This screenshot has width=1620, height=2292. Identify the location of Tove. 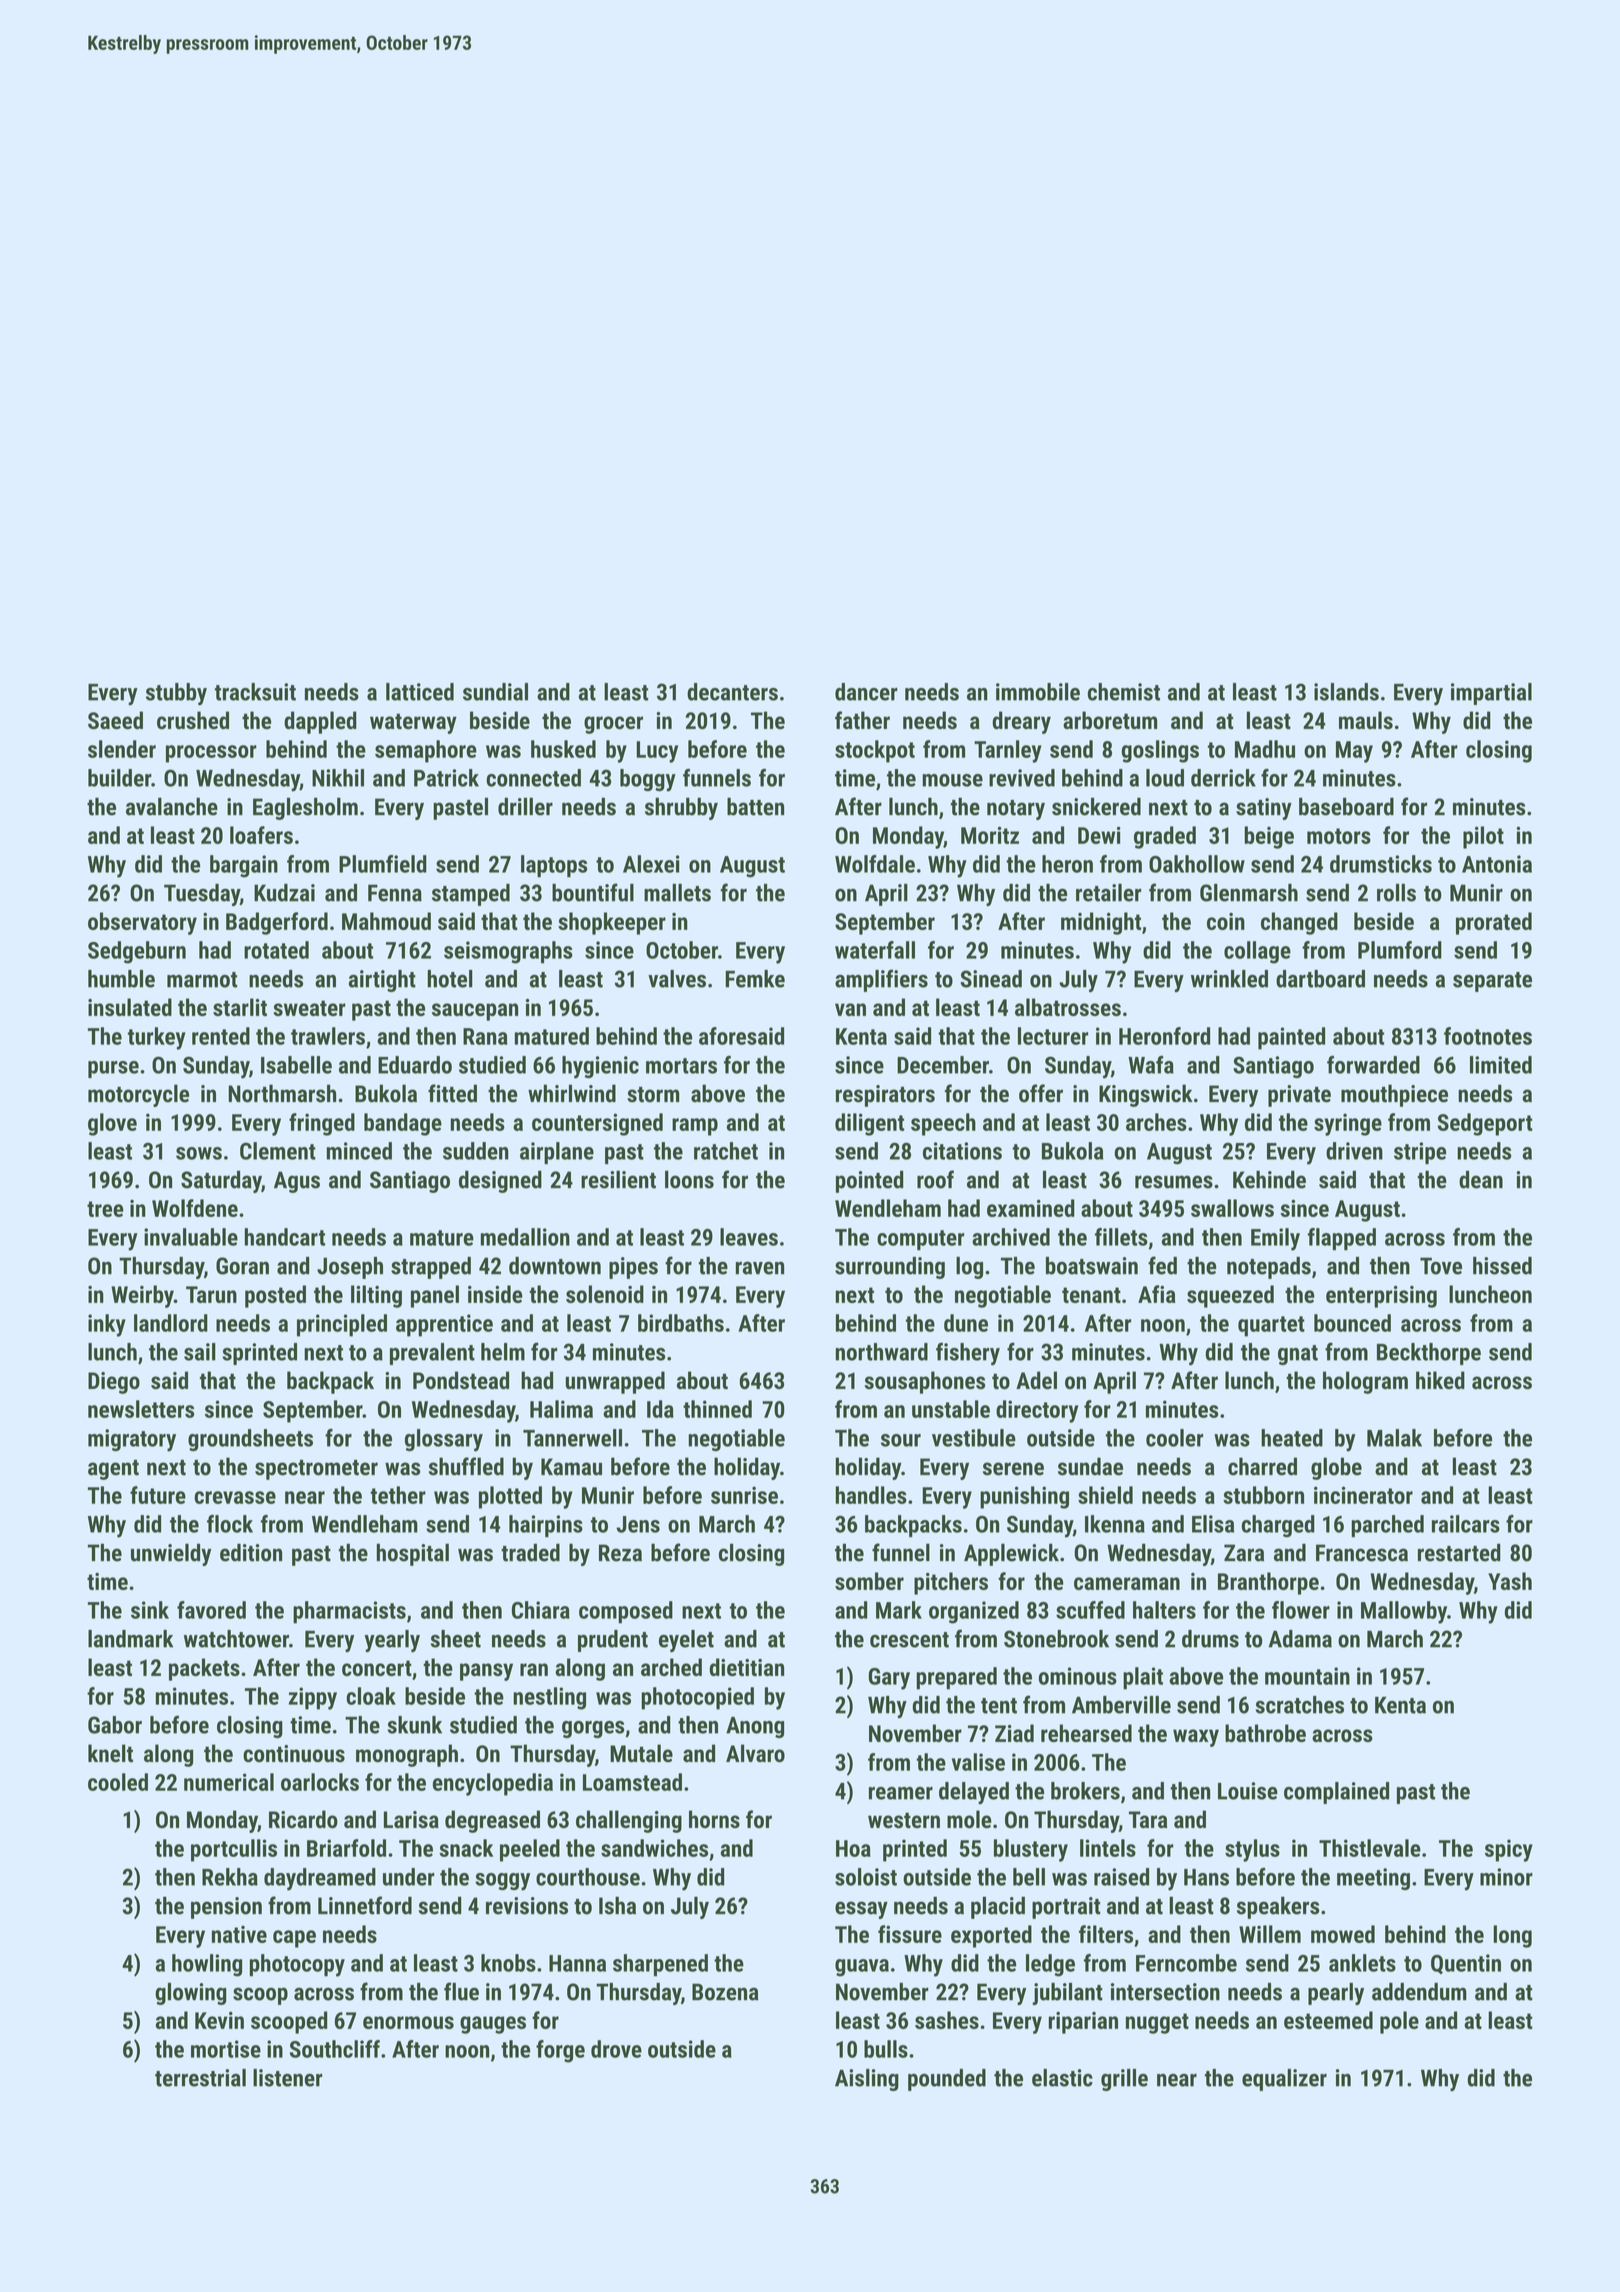
(1441, 1266).
